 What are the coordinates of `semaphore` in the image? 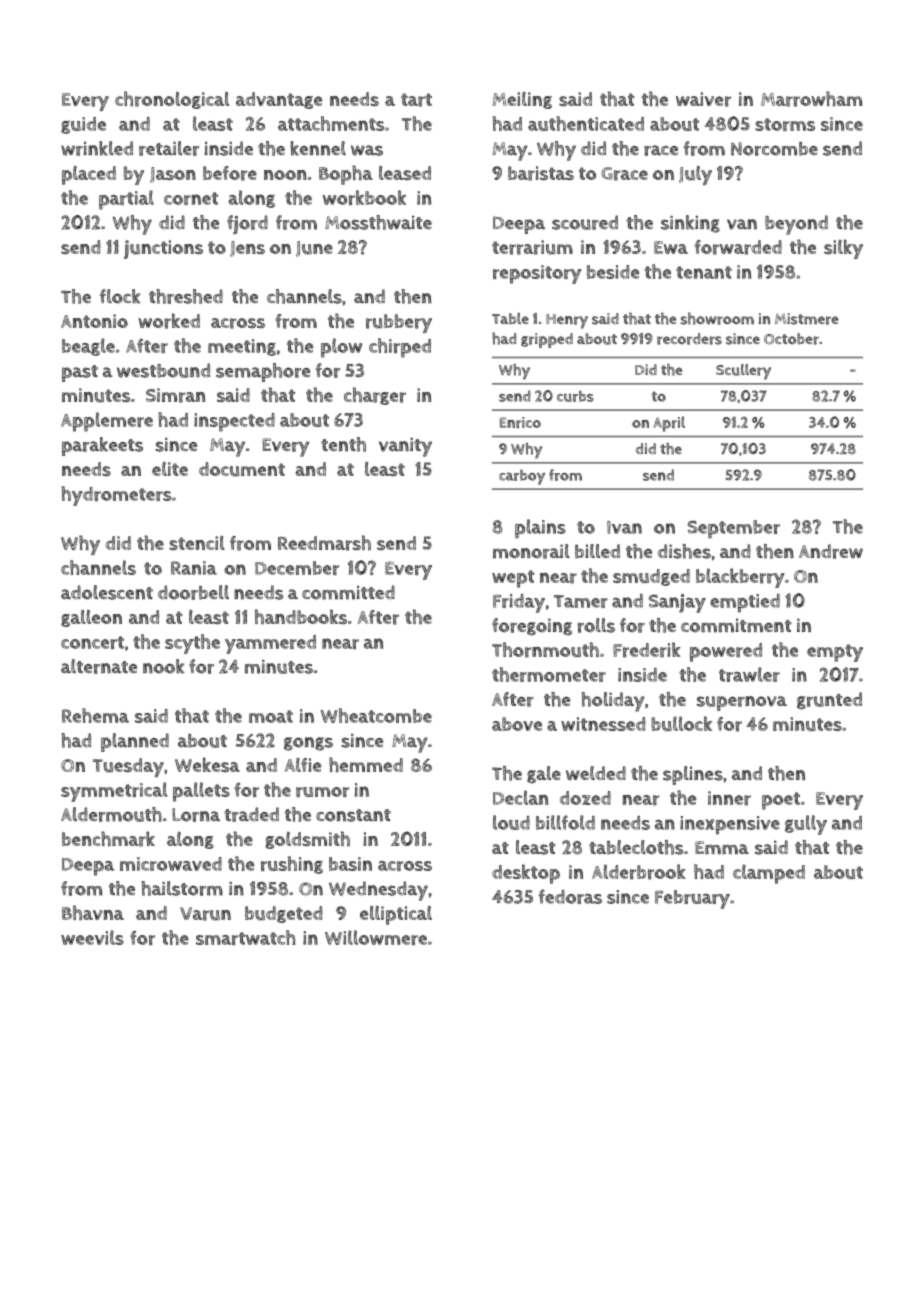 It's located at (263, 372).
